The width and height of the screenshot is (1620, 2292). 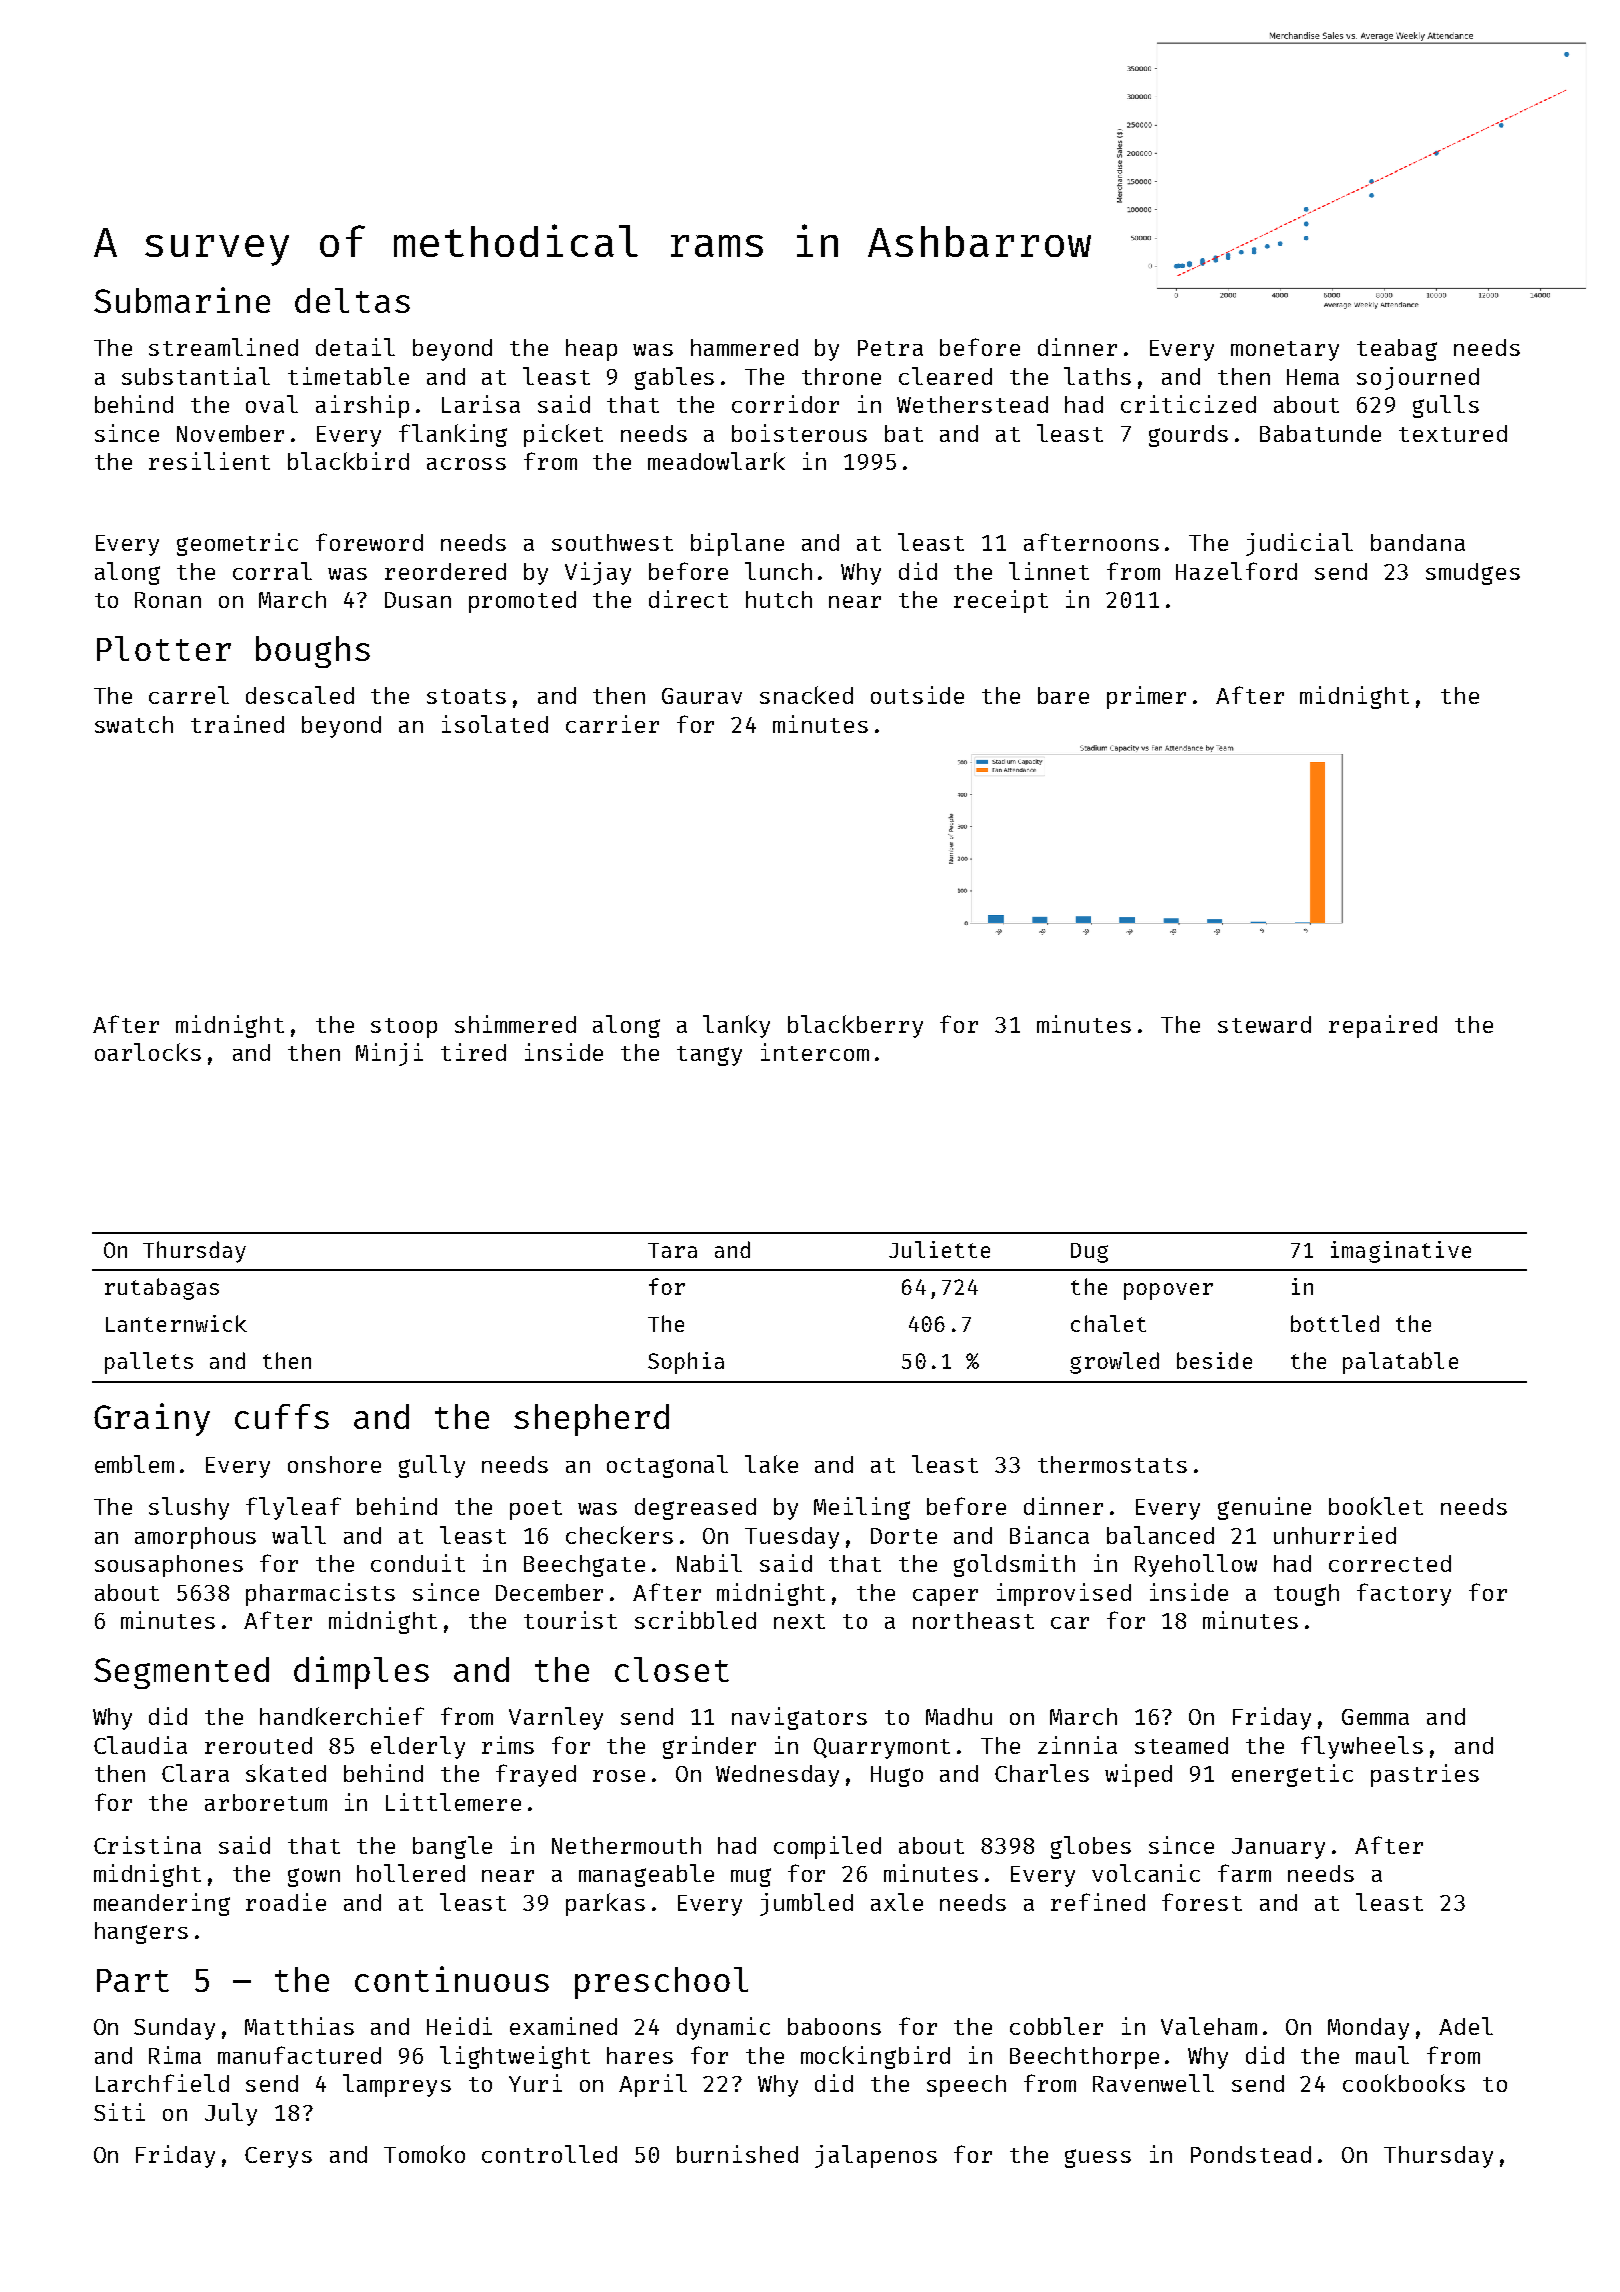 I want to click on preschool, so click(x=661, y=1983).
